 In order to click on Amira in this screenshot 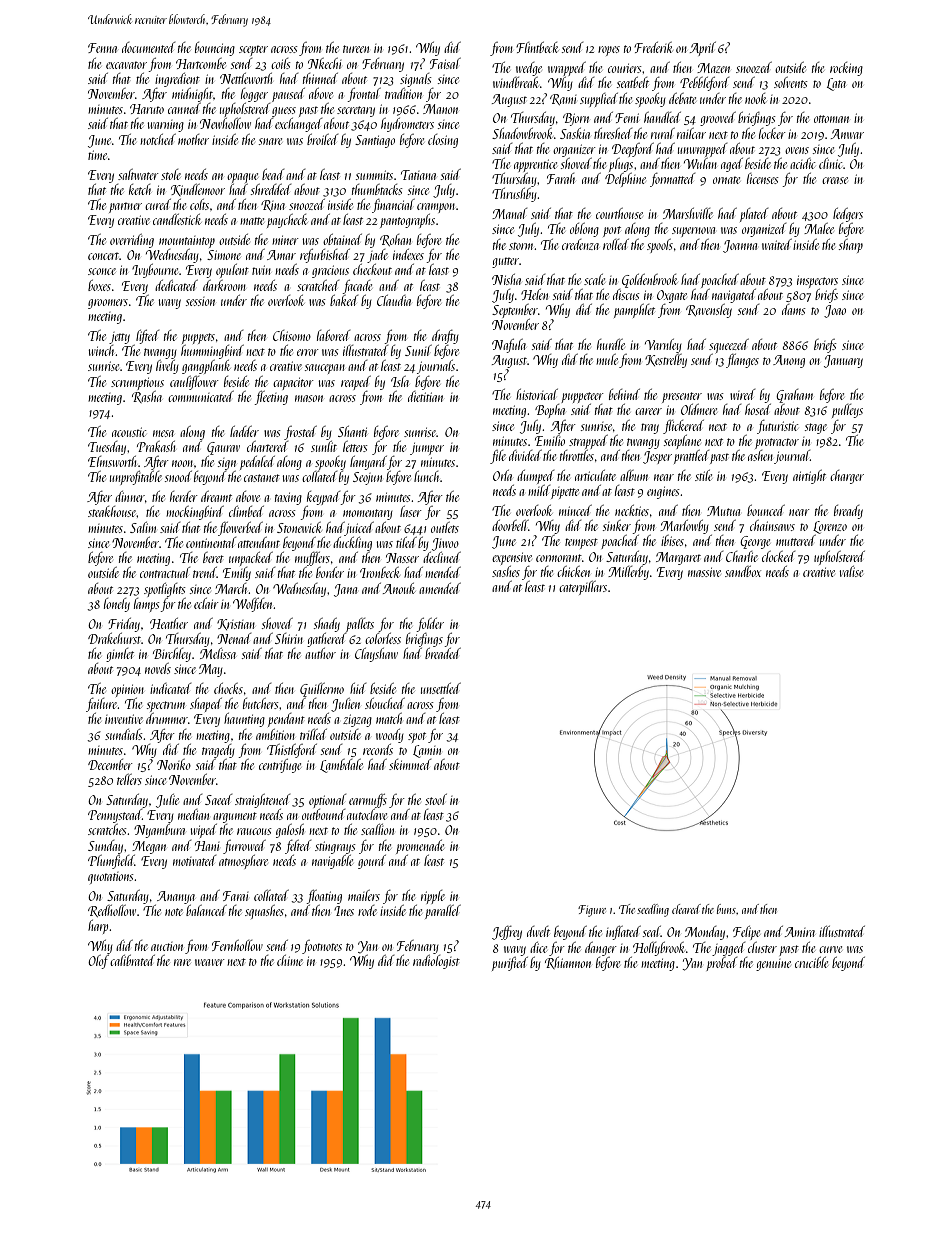, I will do `click(800, 932)`.
